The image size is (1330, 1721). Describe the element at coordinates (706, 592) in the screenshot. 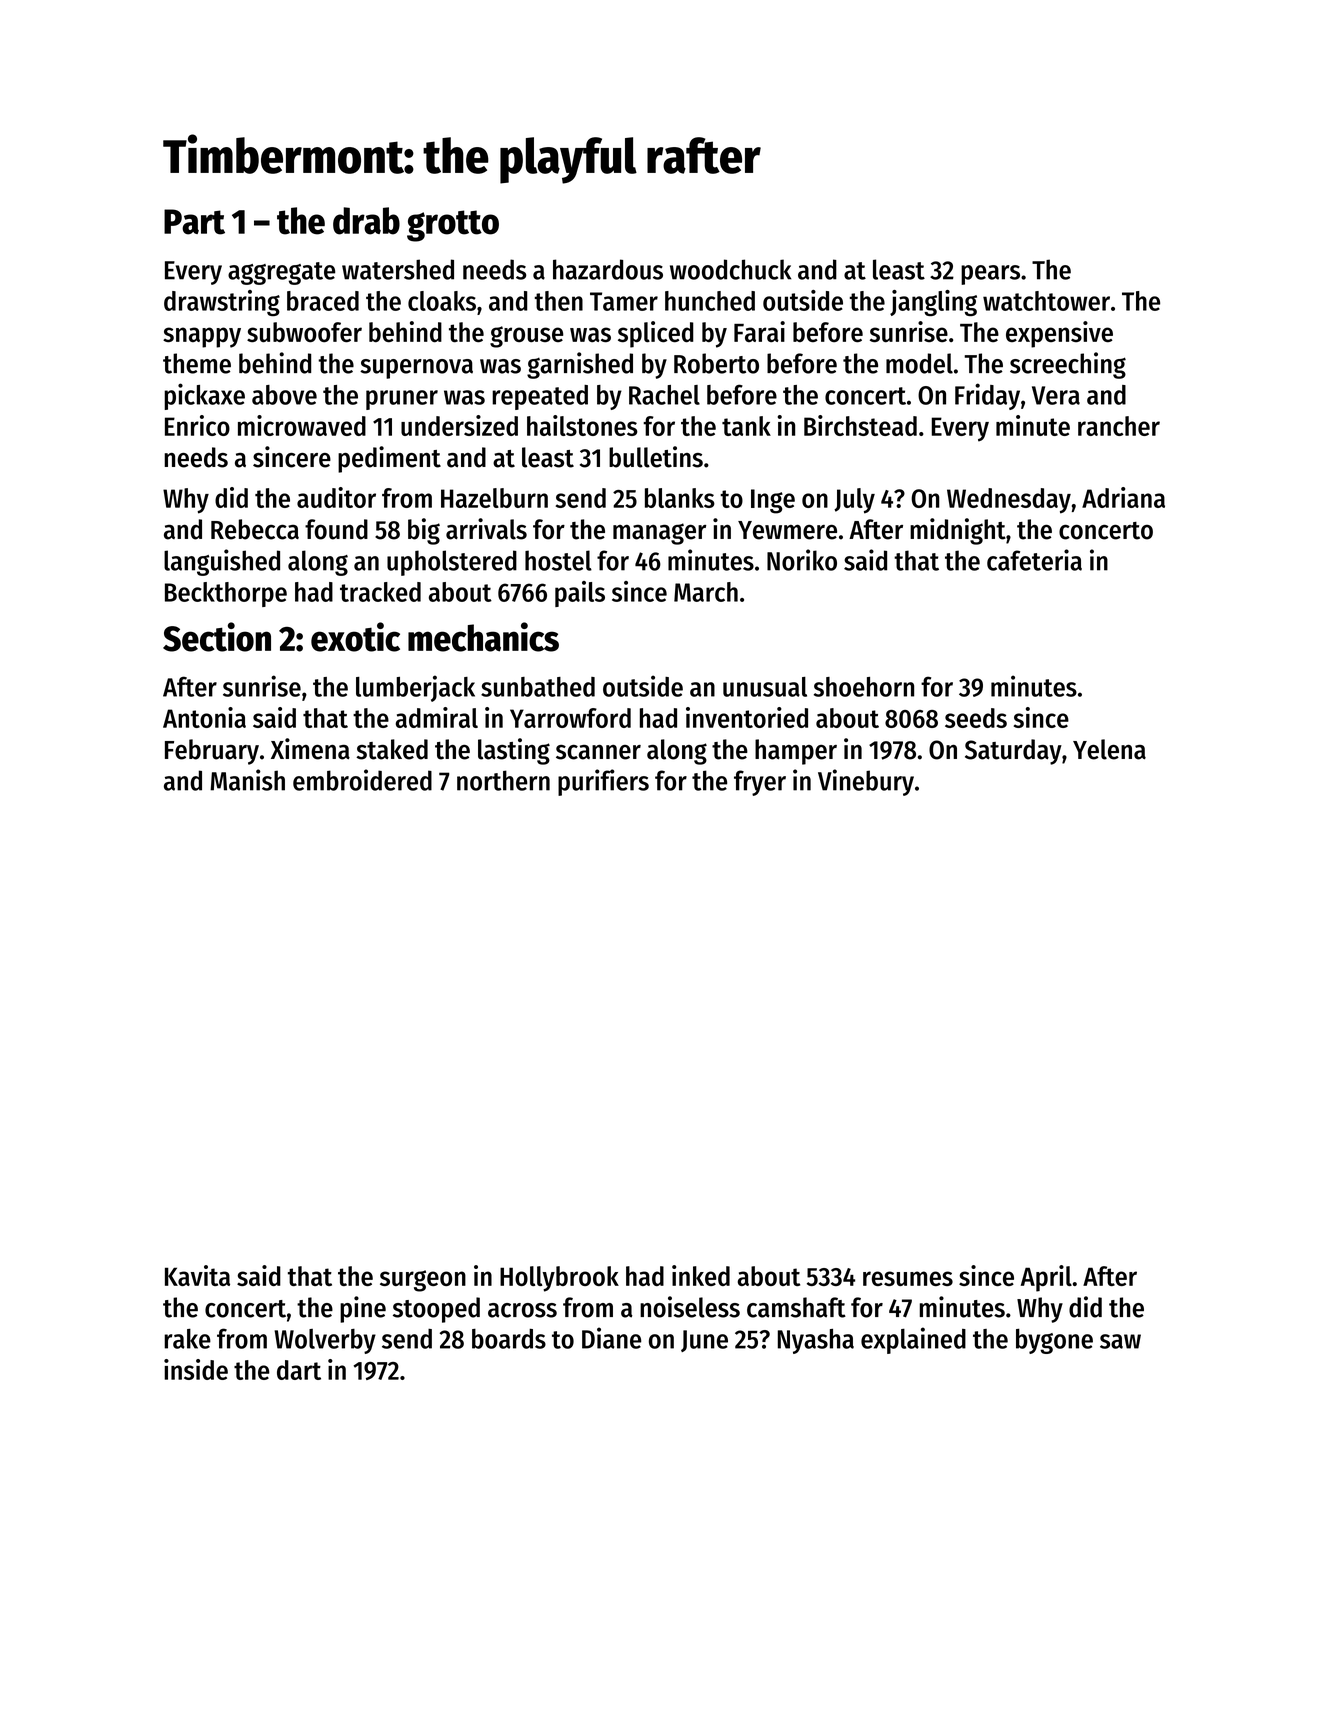

I see `March` at that location.
